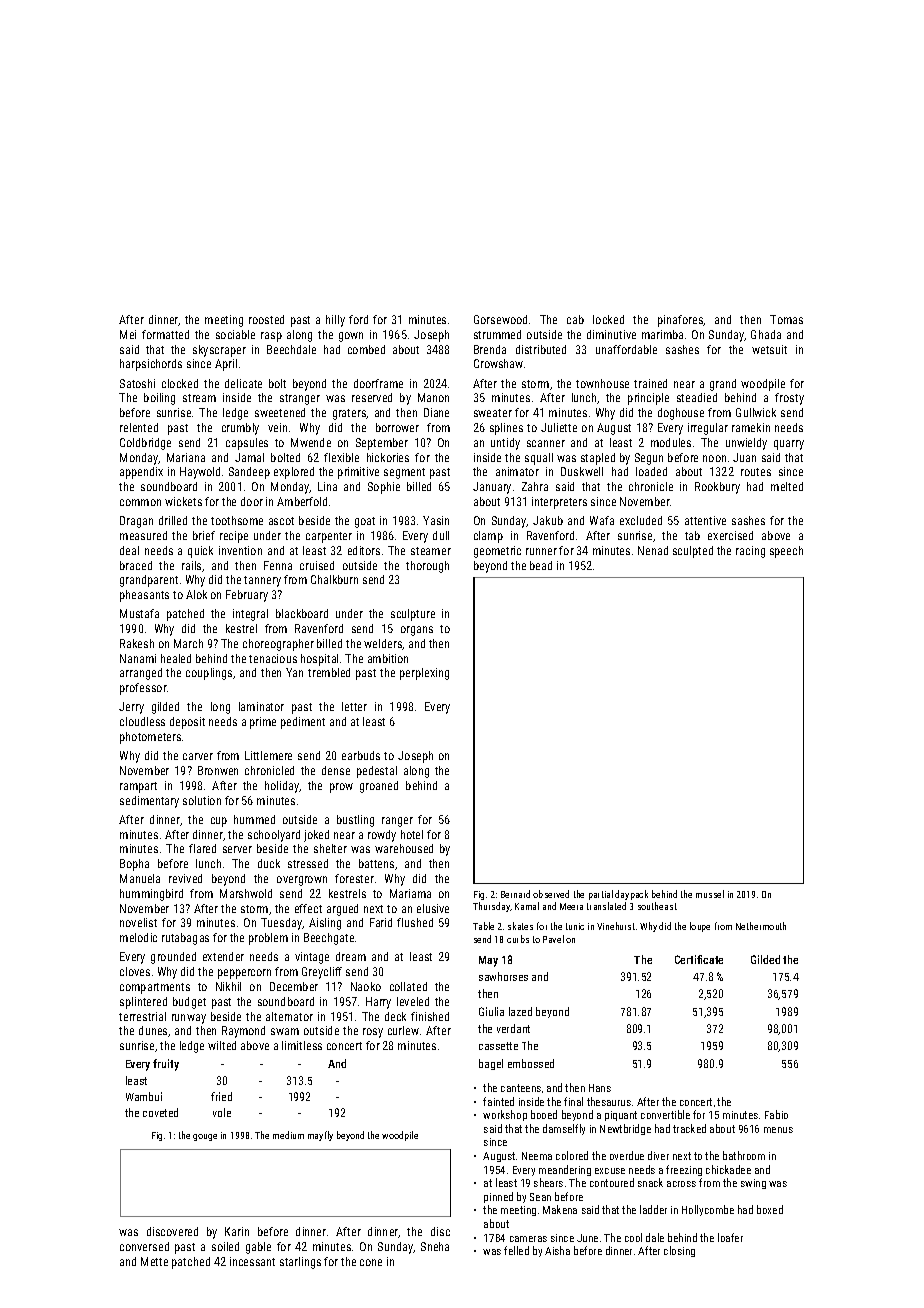 Image resolution: width=924 pixels, height=1308 pixels. Describe the element at coordinates (650, 1182) in the screenshot. I see `snack` at that location.
